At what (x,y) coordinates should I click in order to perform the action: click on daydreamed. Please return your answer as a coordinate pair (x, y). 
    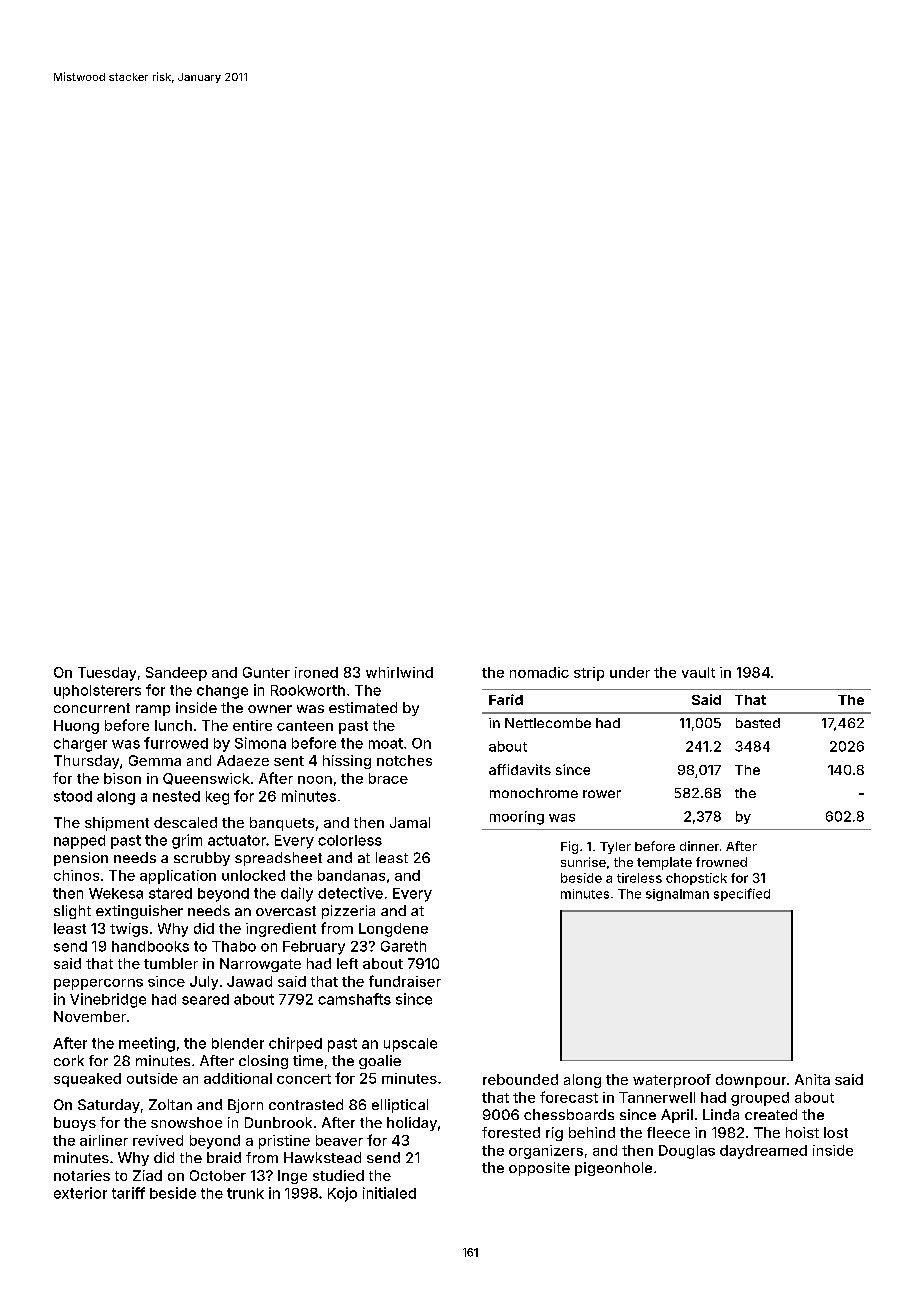
    Looking at the image, I should click on (763, 1152).
